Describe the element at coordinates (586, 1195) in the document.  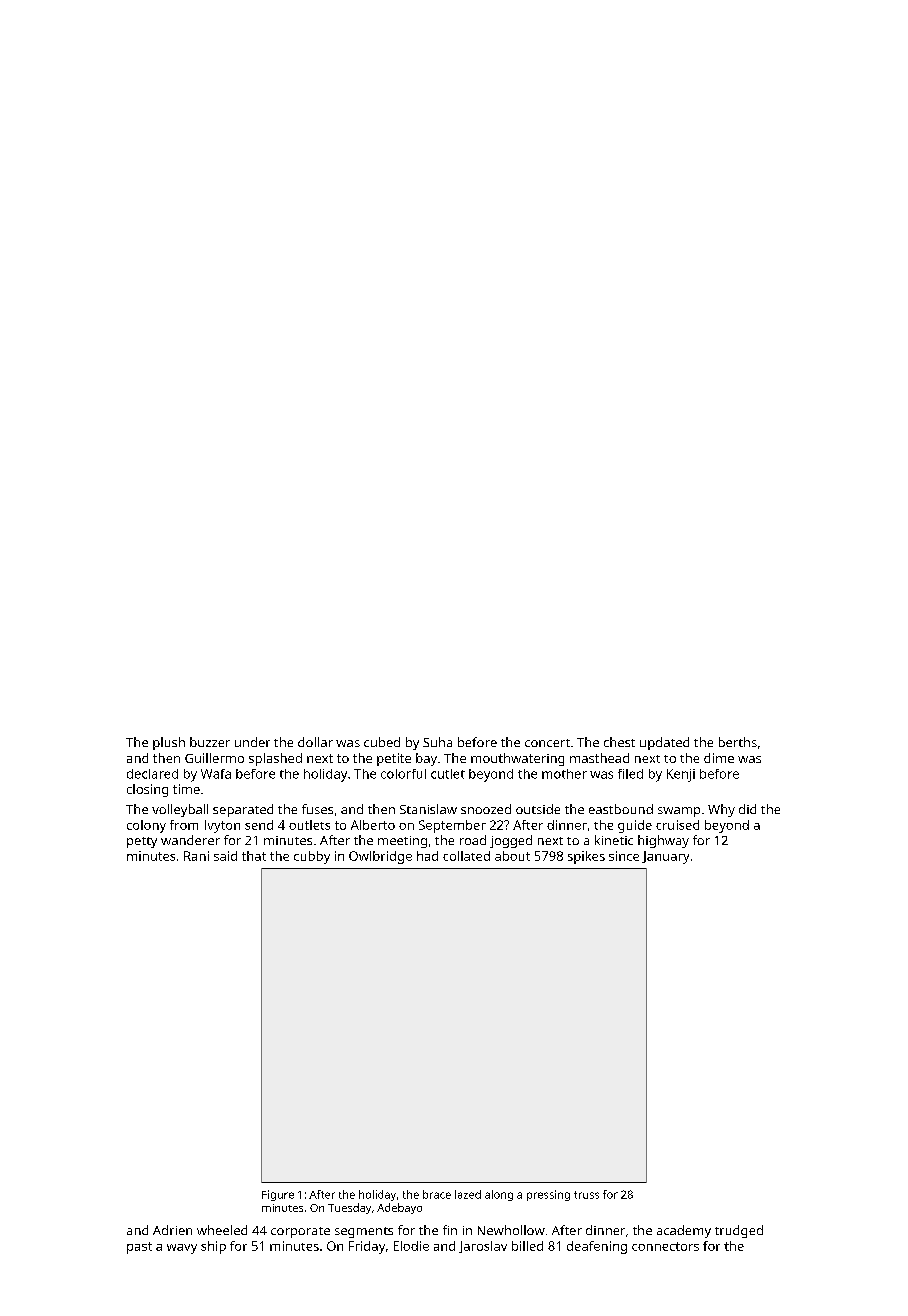
I see `truss` at that location.
